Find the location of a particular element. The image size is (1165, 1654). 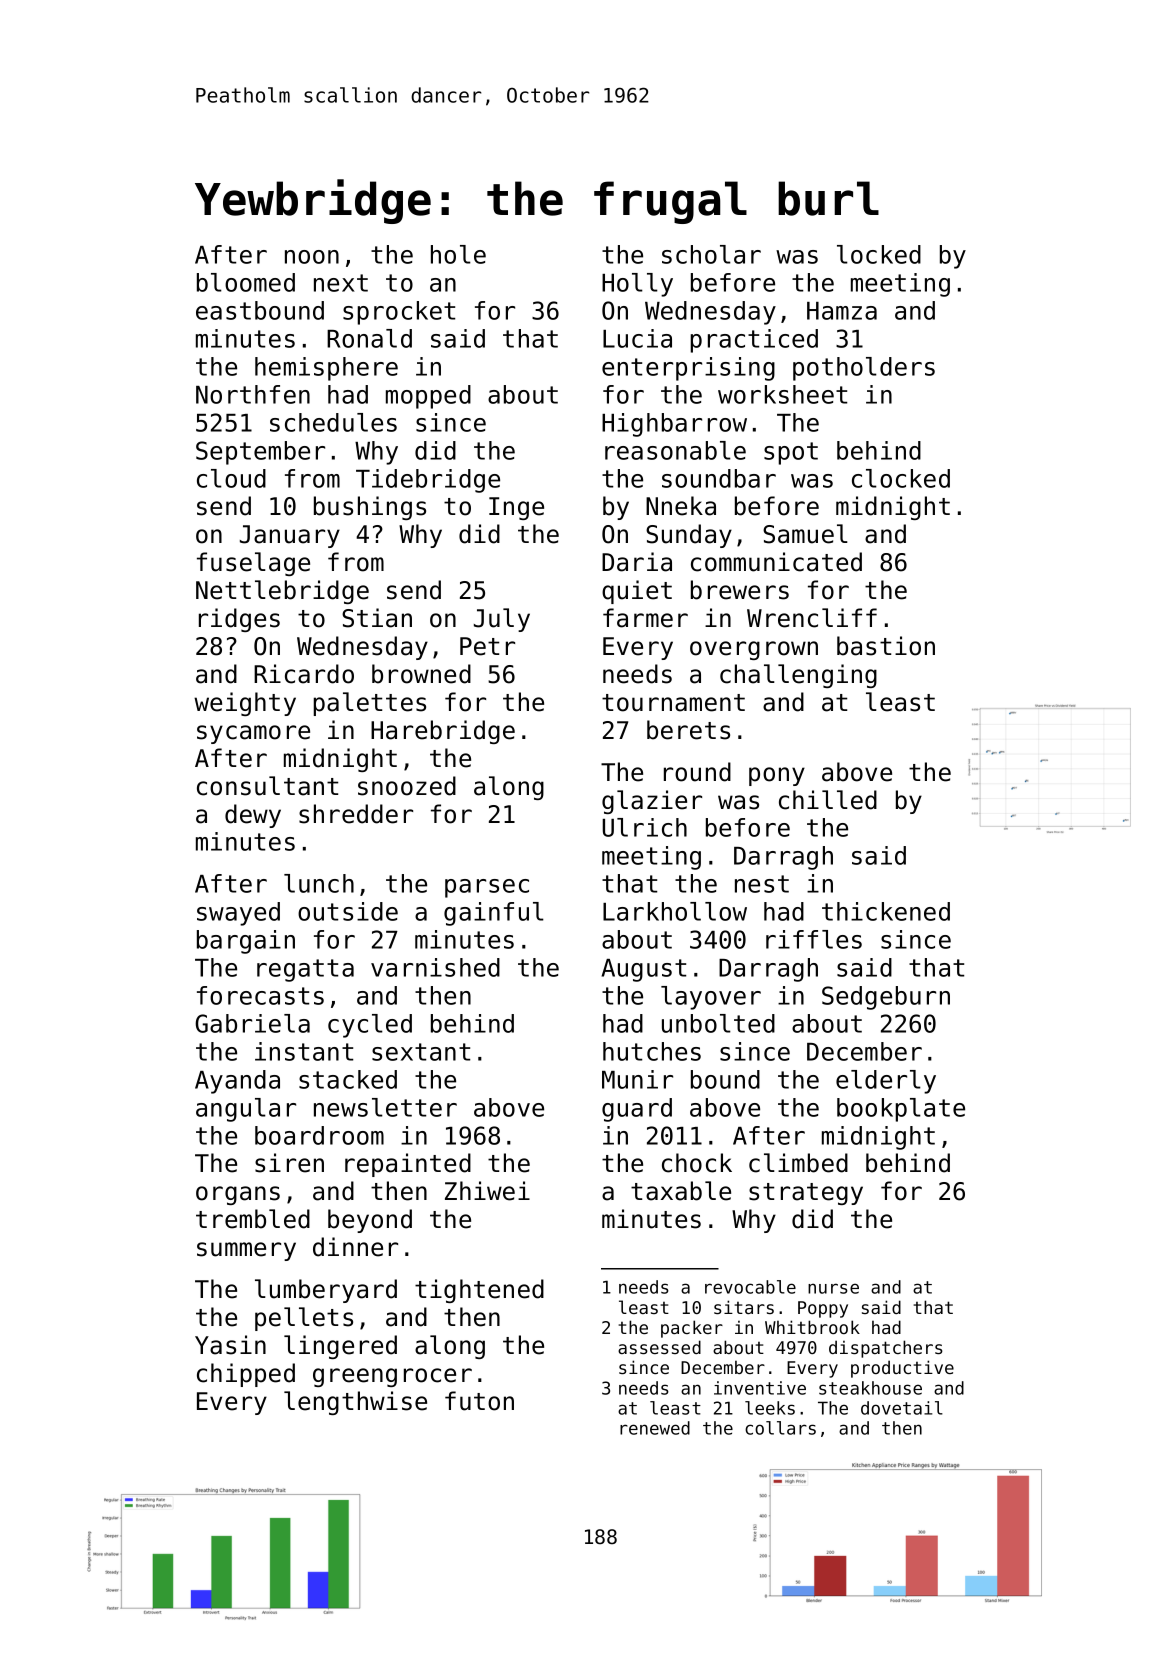

consultant is located at coordinates (267, 786).
